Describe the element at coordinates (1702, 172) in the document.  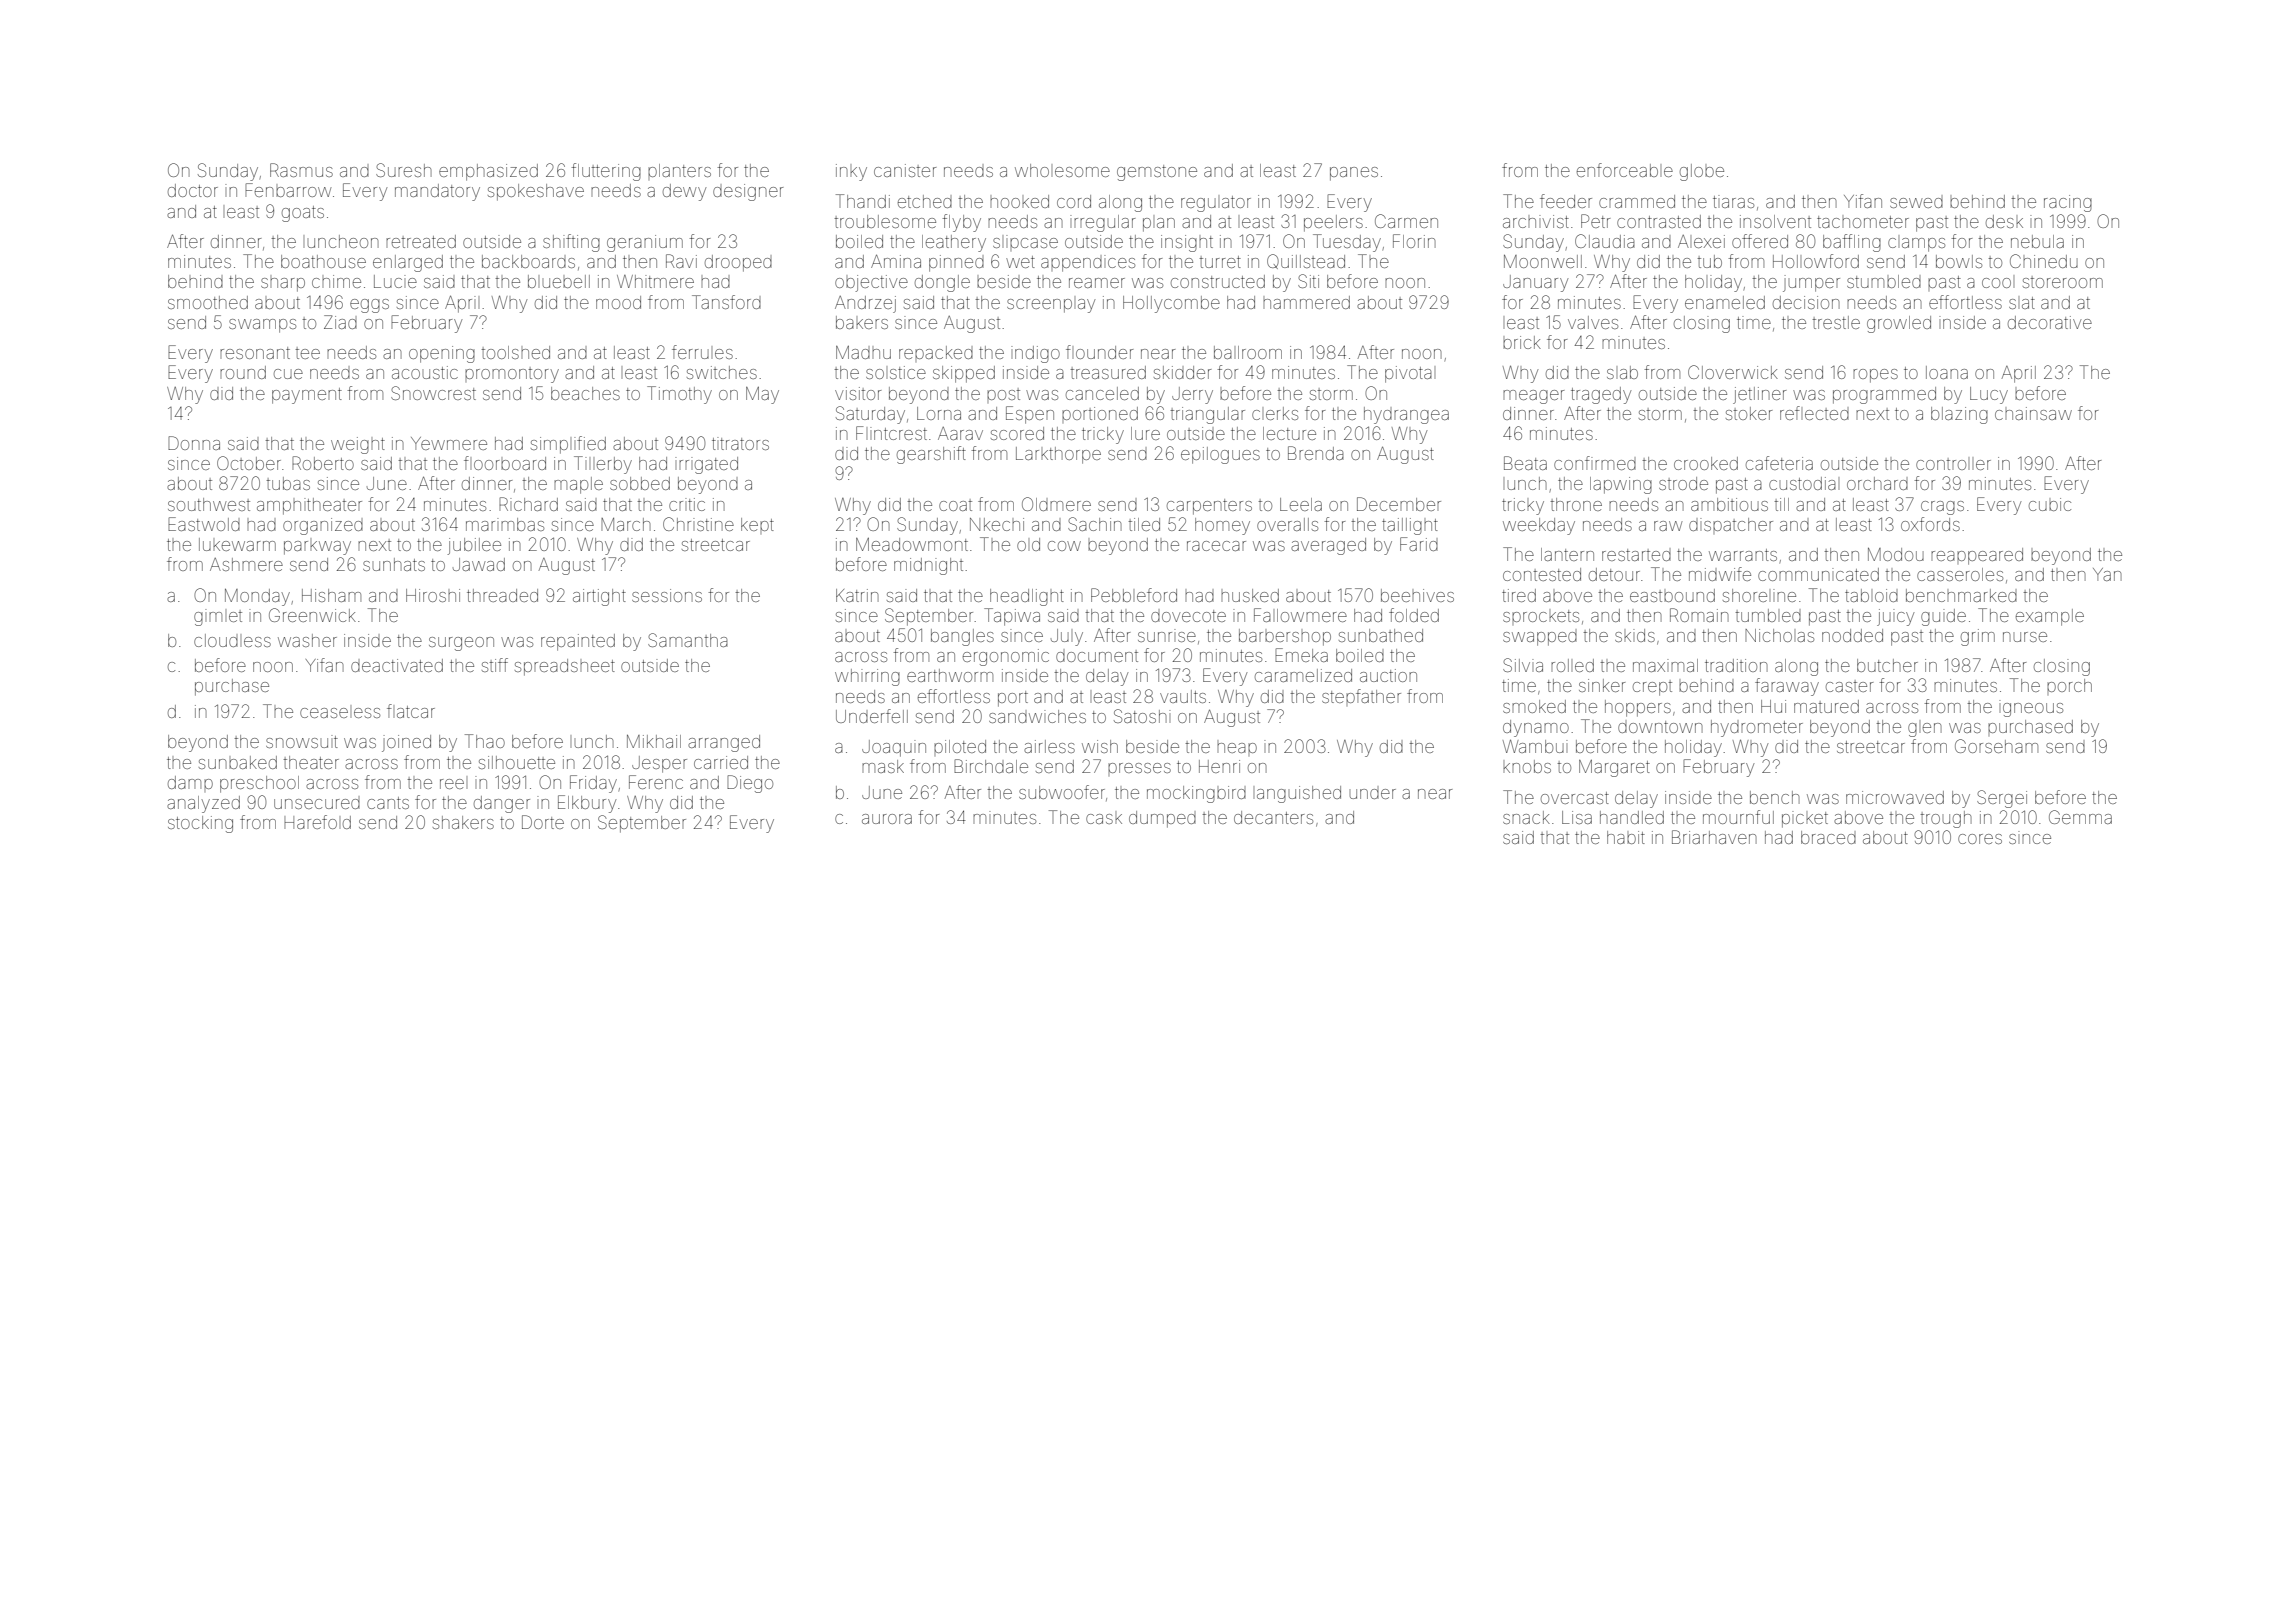
I see `globe` at that location.
